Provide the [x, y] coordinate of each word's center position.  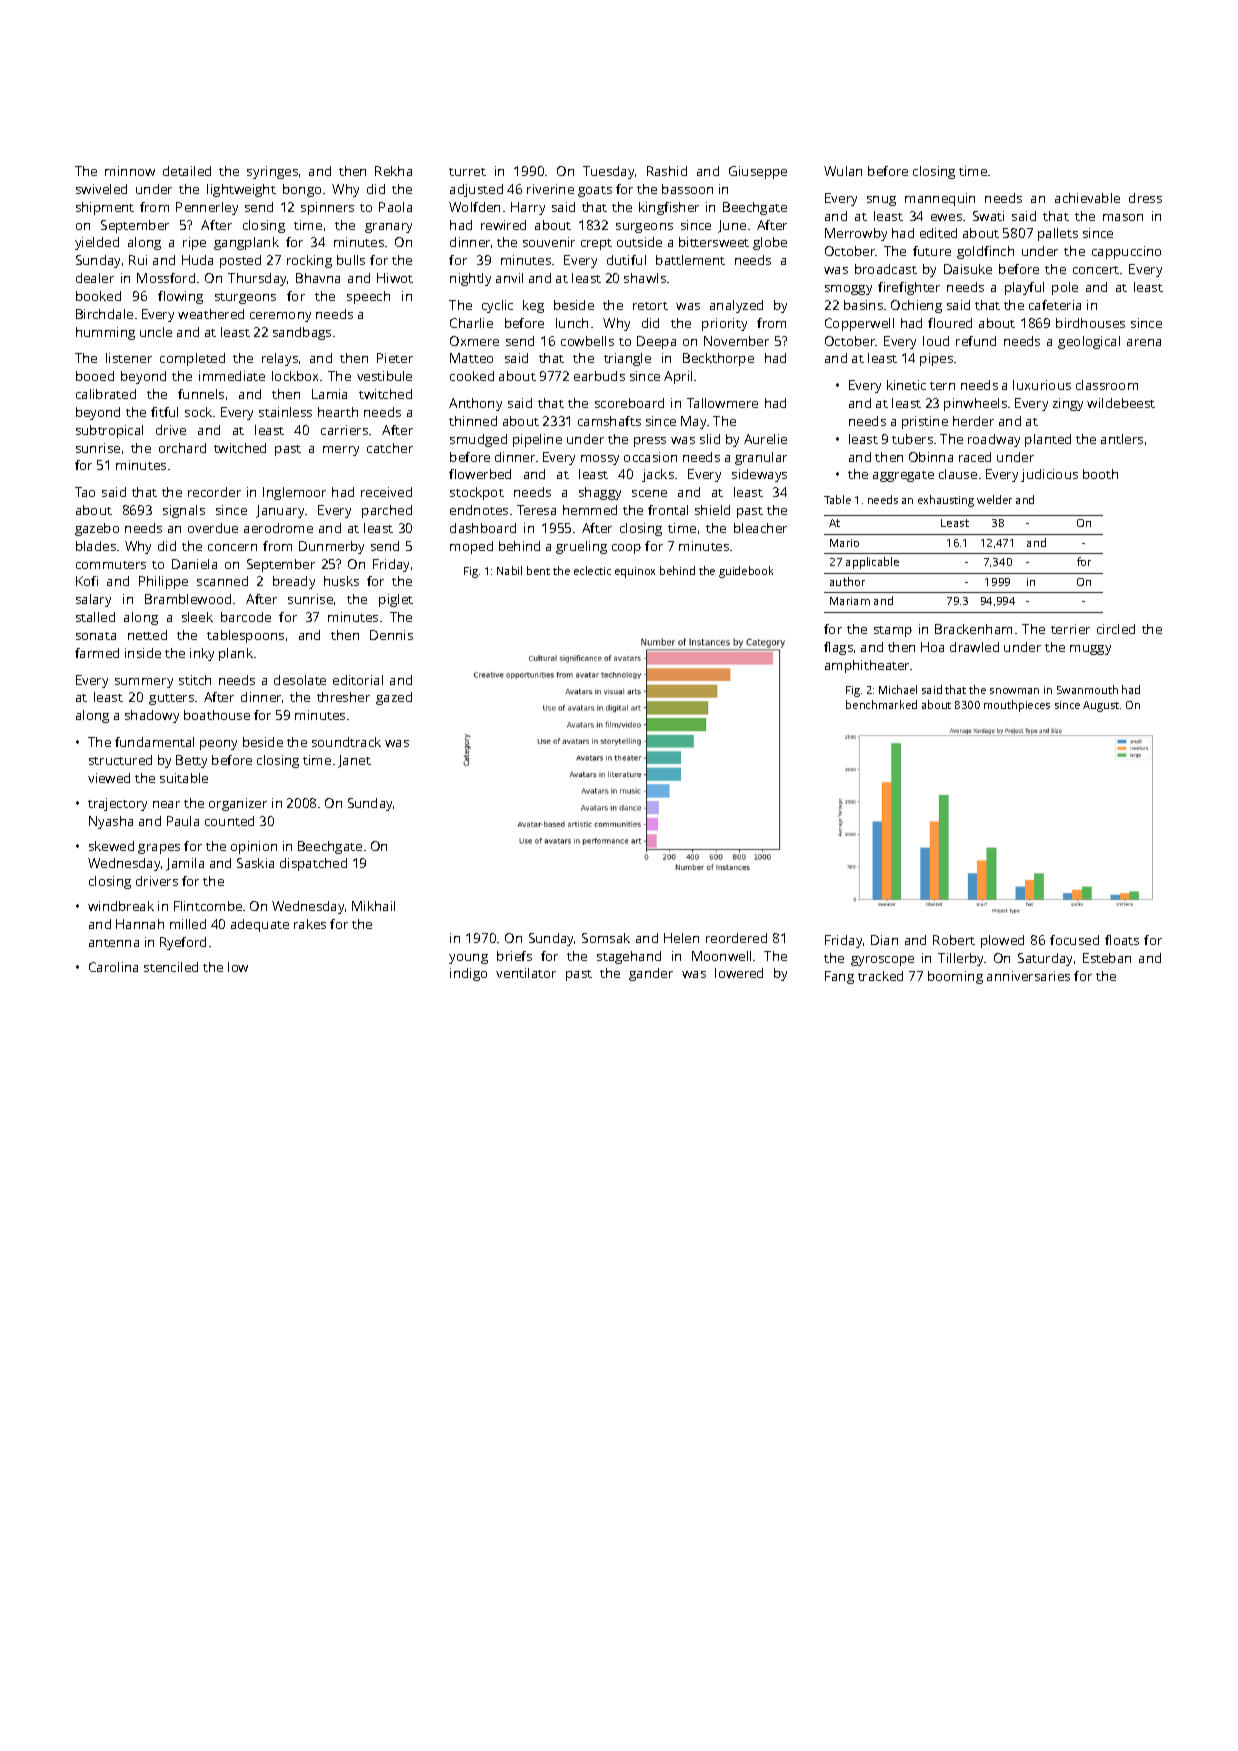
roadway [994, 440]
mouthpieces [1017, 706]
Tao [85, 492]
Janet [354, 761]
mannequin [940, 199]
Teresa [536, 510]
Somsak [606, 938]
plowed [1002, 941]
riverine [550, 189]
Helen [681, 938]
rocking [309, 261]
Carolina [113, 967]
